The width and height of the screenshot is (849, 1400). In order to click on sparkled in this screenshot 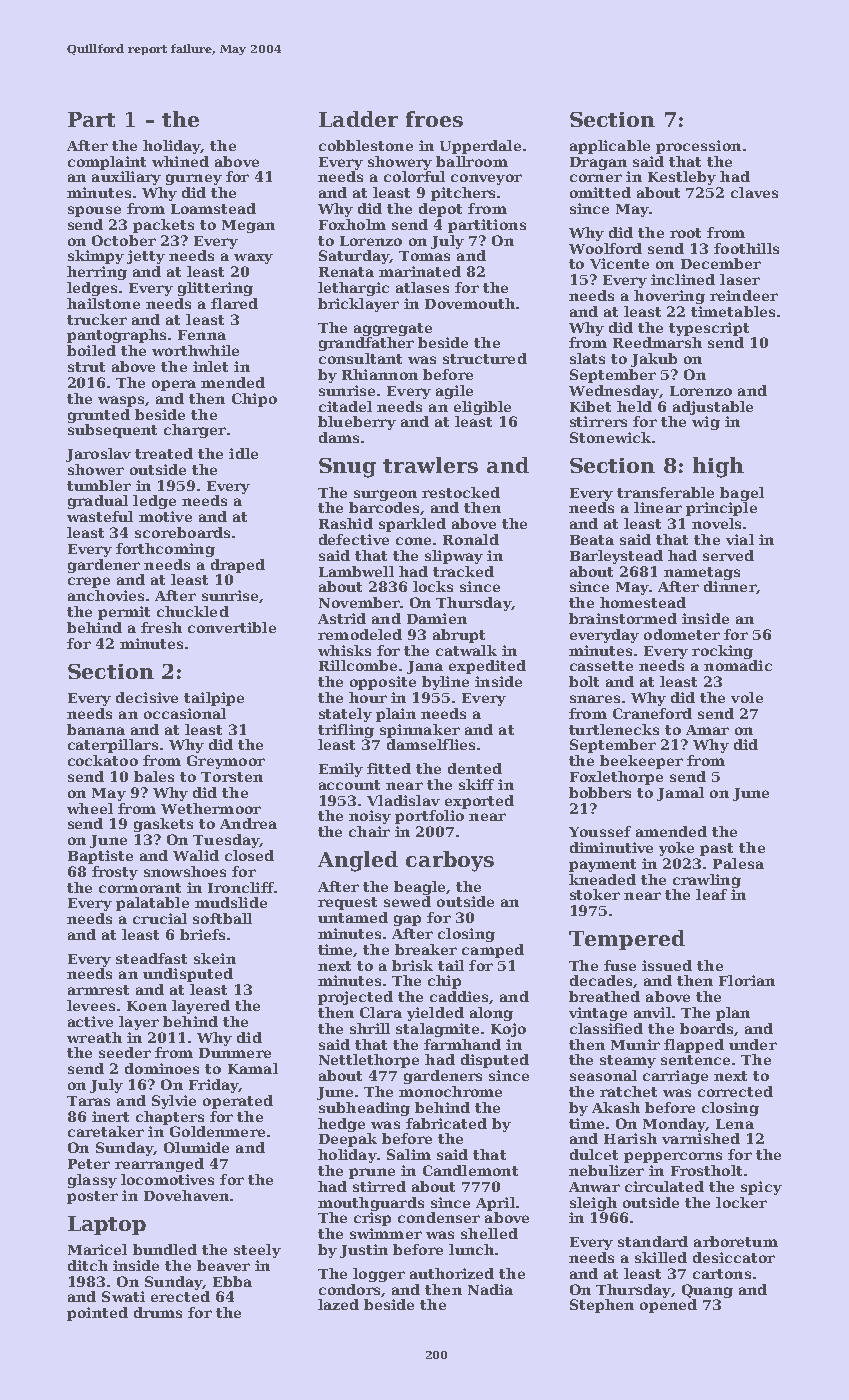, I will do `click(412, 525)`.
